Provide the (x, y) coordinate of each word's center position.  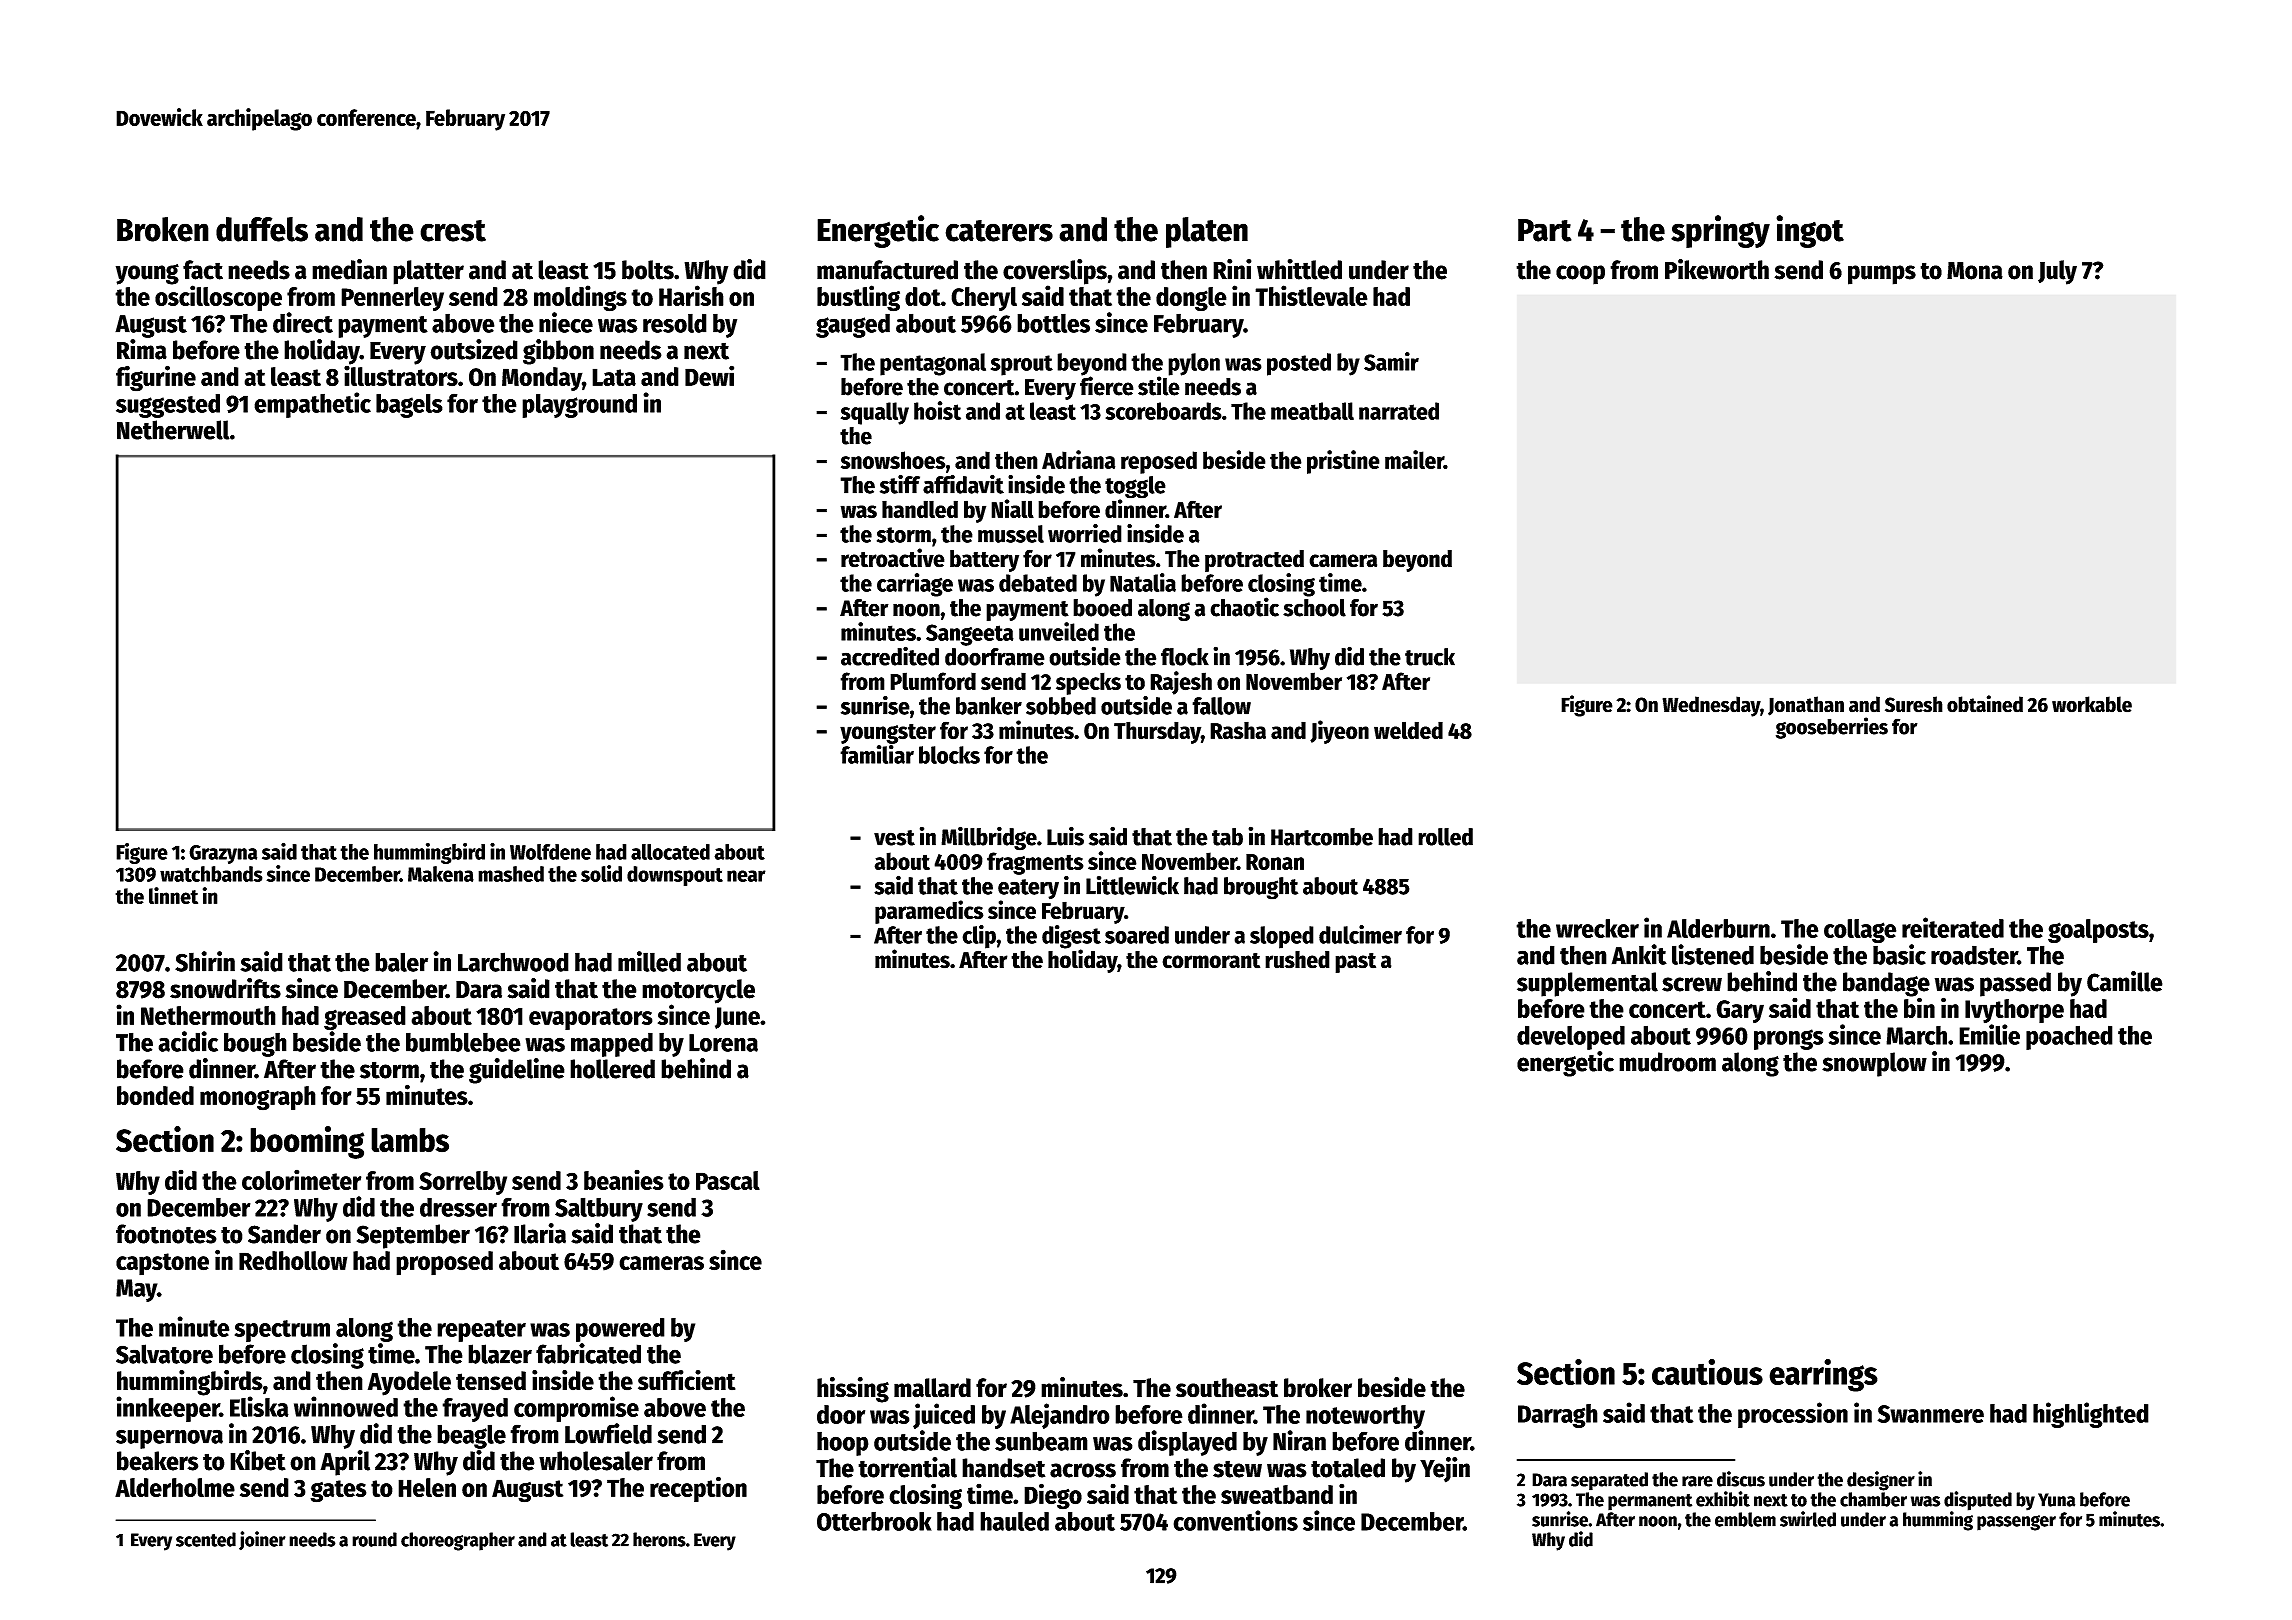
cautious (1707, 1372)
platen (1207, 232)
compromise (576, 1409)
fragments (1035, 863)
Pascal (728, 1180)
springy (1720, 231)
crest (453, 231)
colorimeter (301, 1179)
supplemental (1587, 984)
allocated (670, 852)
